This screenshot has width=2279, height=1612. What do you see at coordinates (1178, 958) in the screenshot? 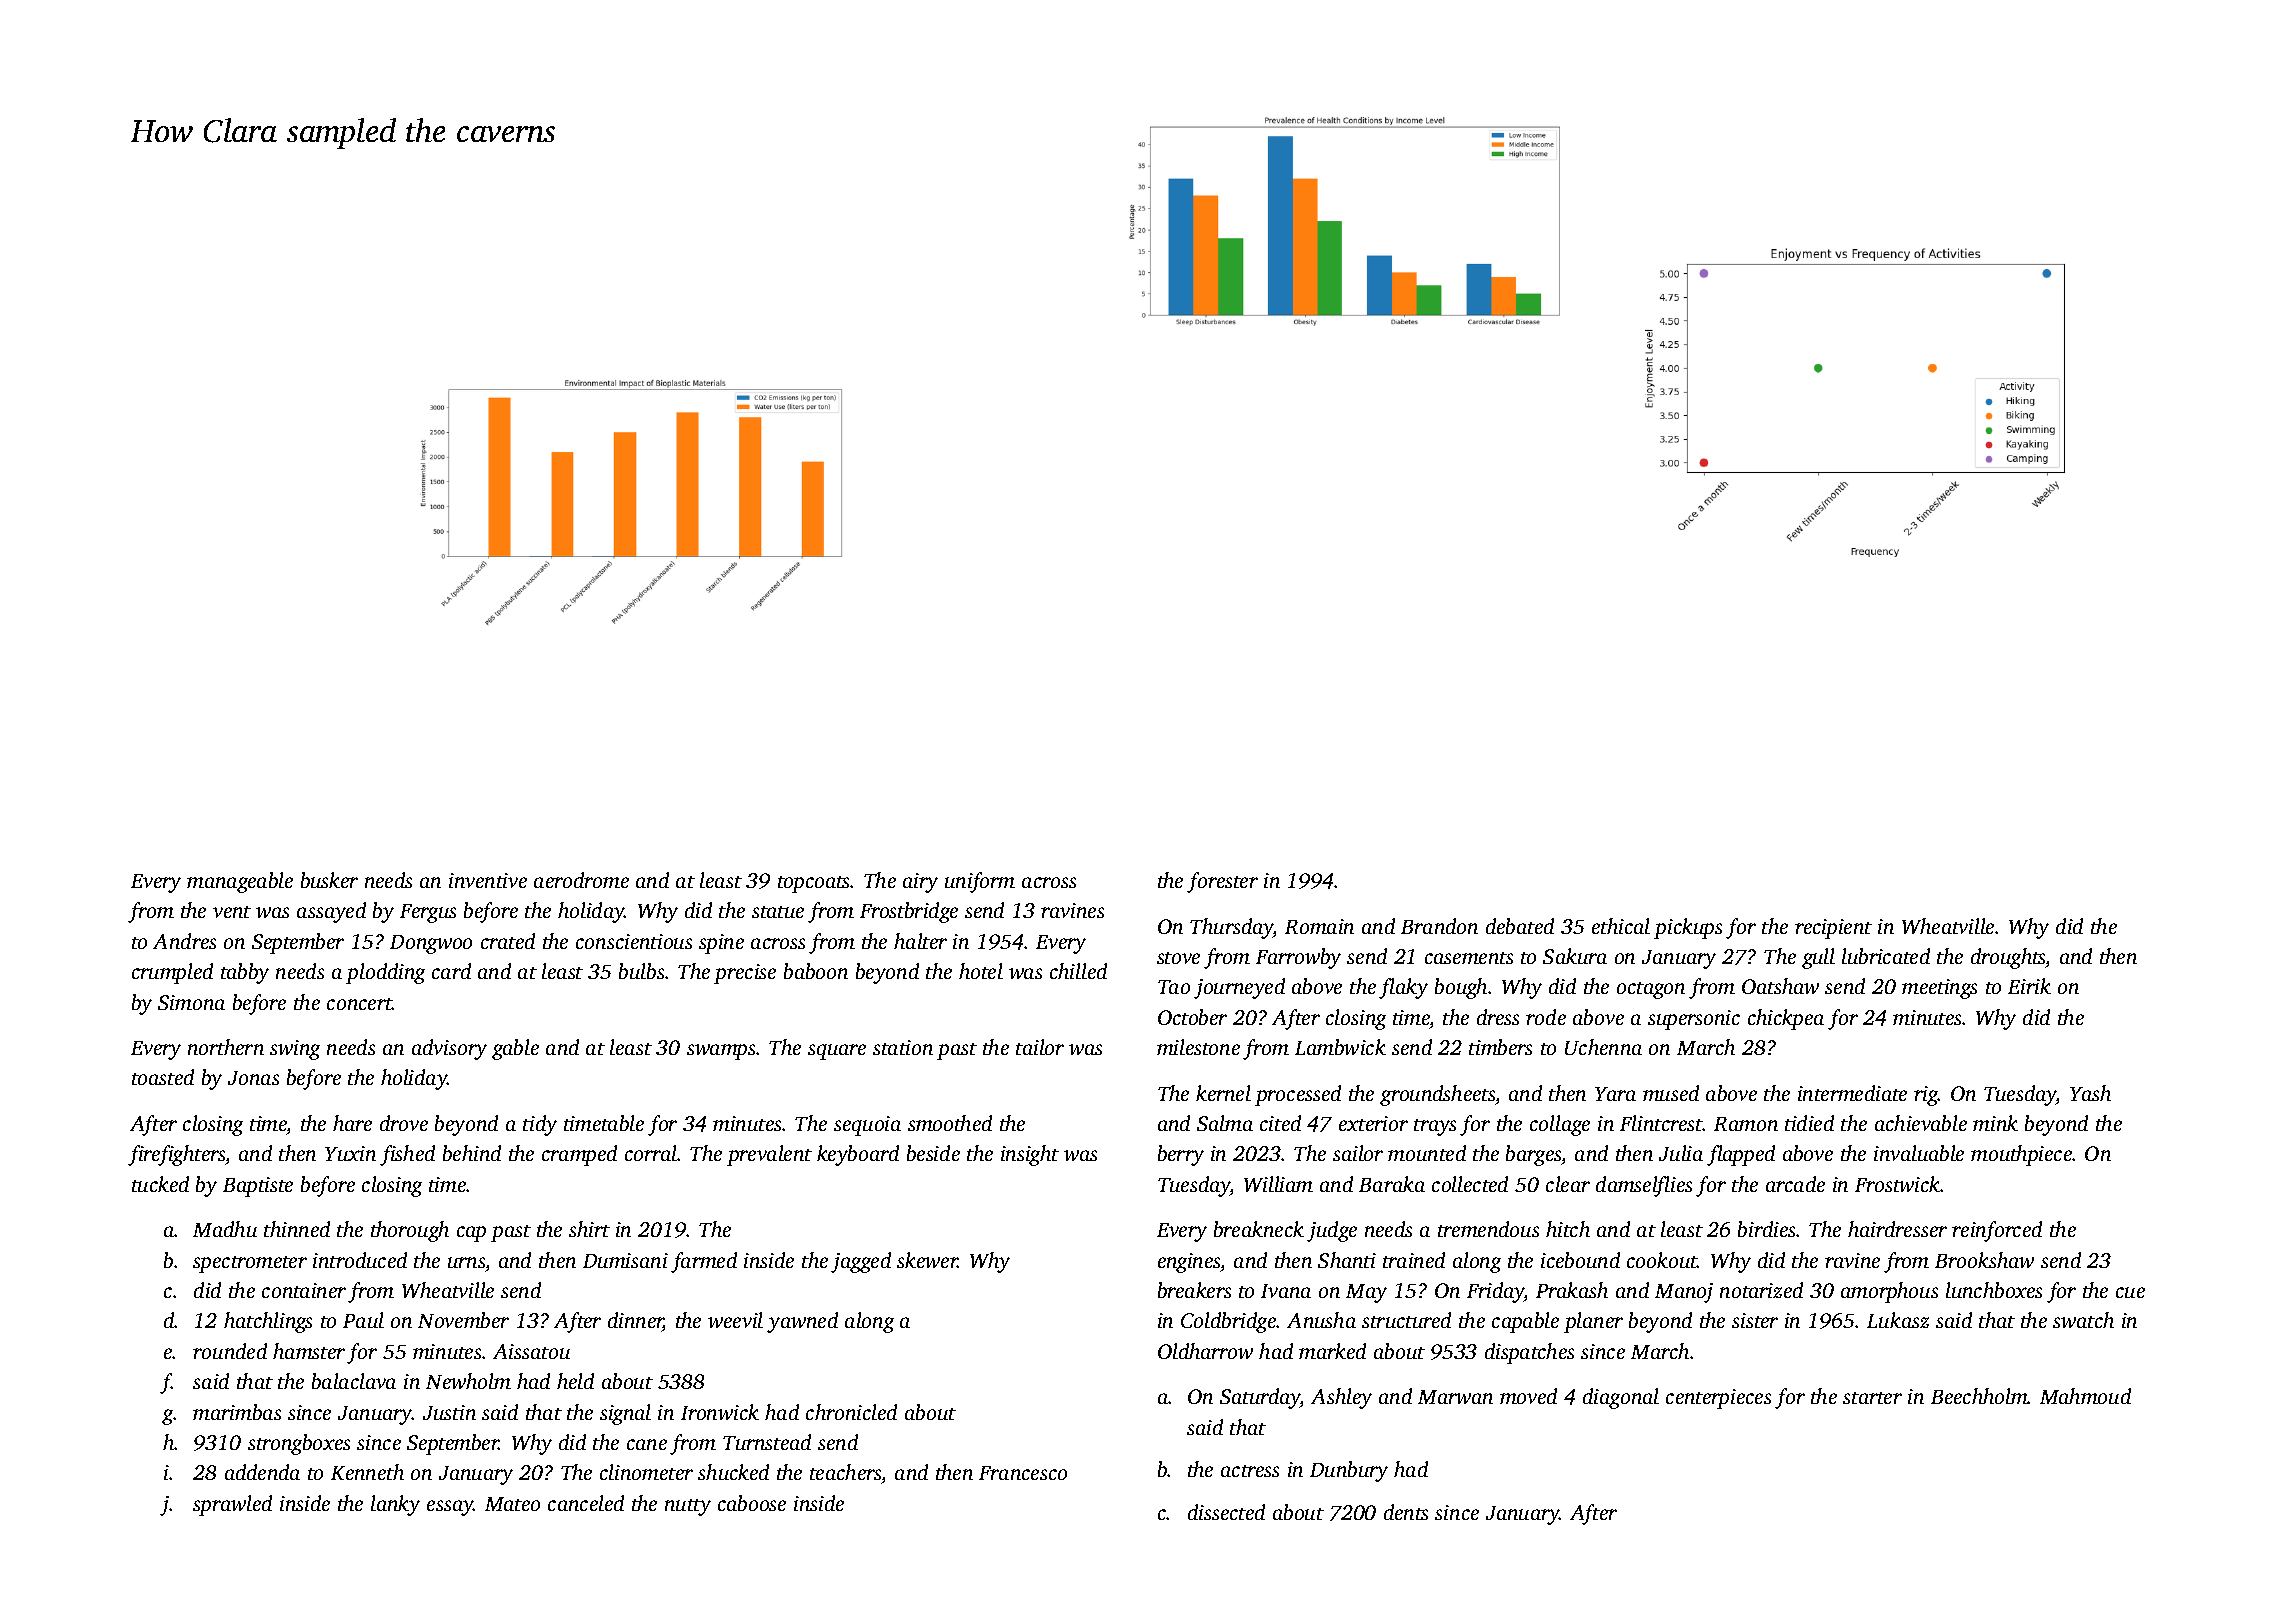
I see `stove` at bounding box center [1178, 958].
